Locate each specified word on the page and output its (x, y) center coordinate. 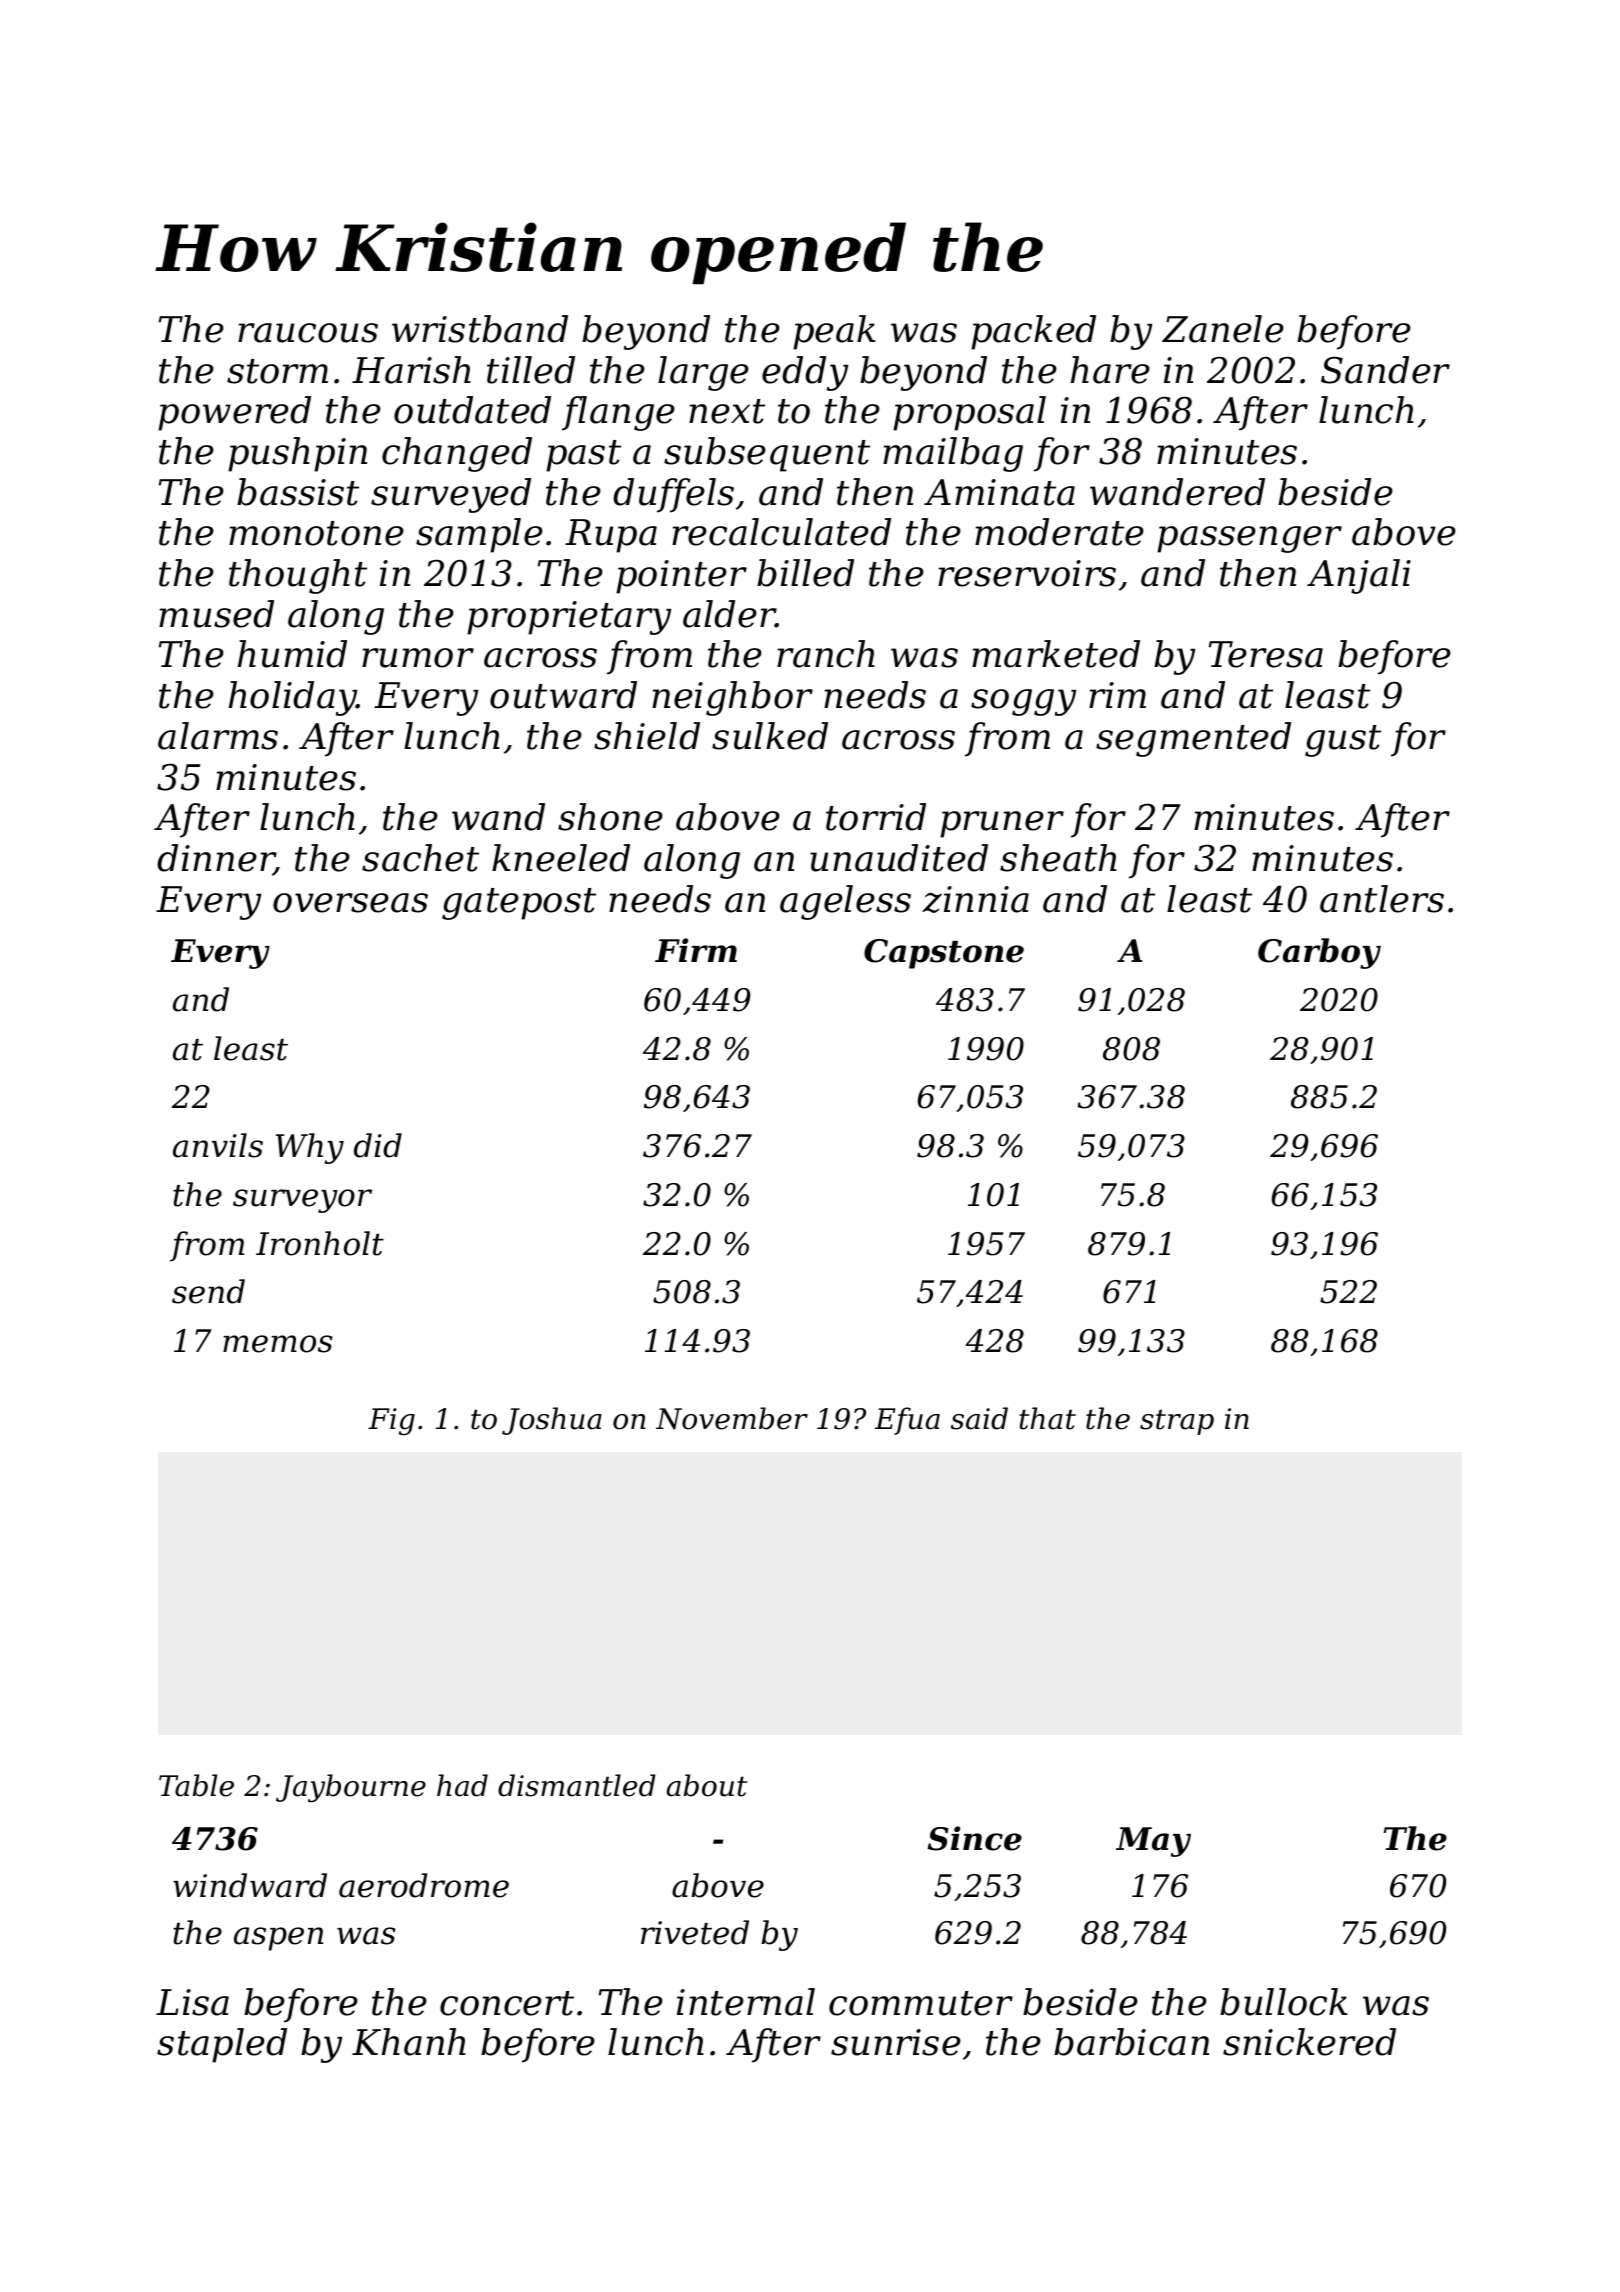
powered (234, 413)
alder (729, 614)
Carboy (1319, 953)
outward (563, 695)
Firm (696, 950)
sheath (1058, 858)
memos (278, 1344)
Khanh (409, 2042)
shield (647, 736)
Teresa (1266, 654)
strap (1177, 1422)
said (979, 1418)
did (378, 1145)
